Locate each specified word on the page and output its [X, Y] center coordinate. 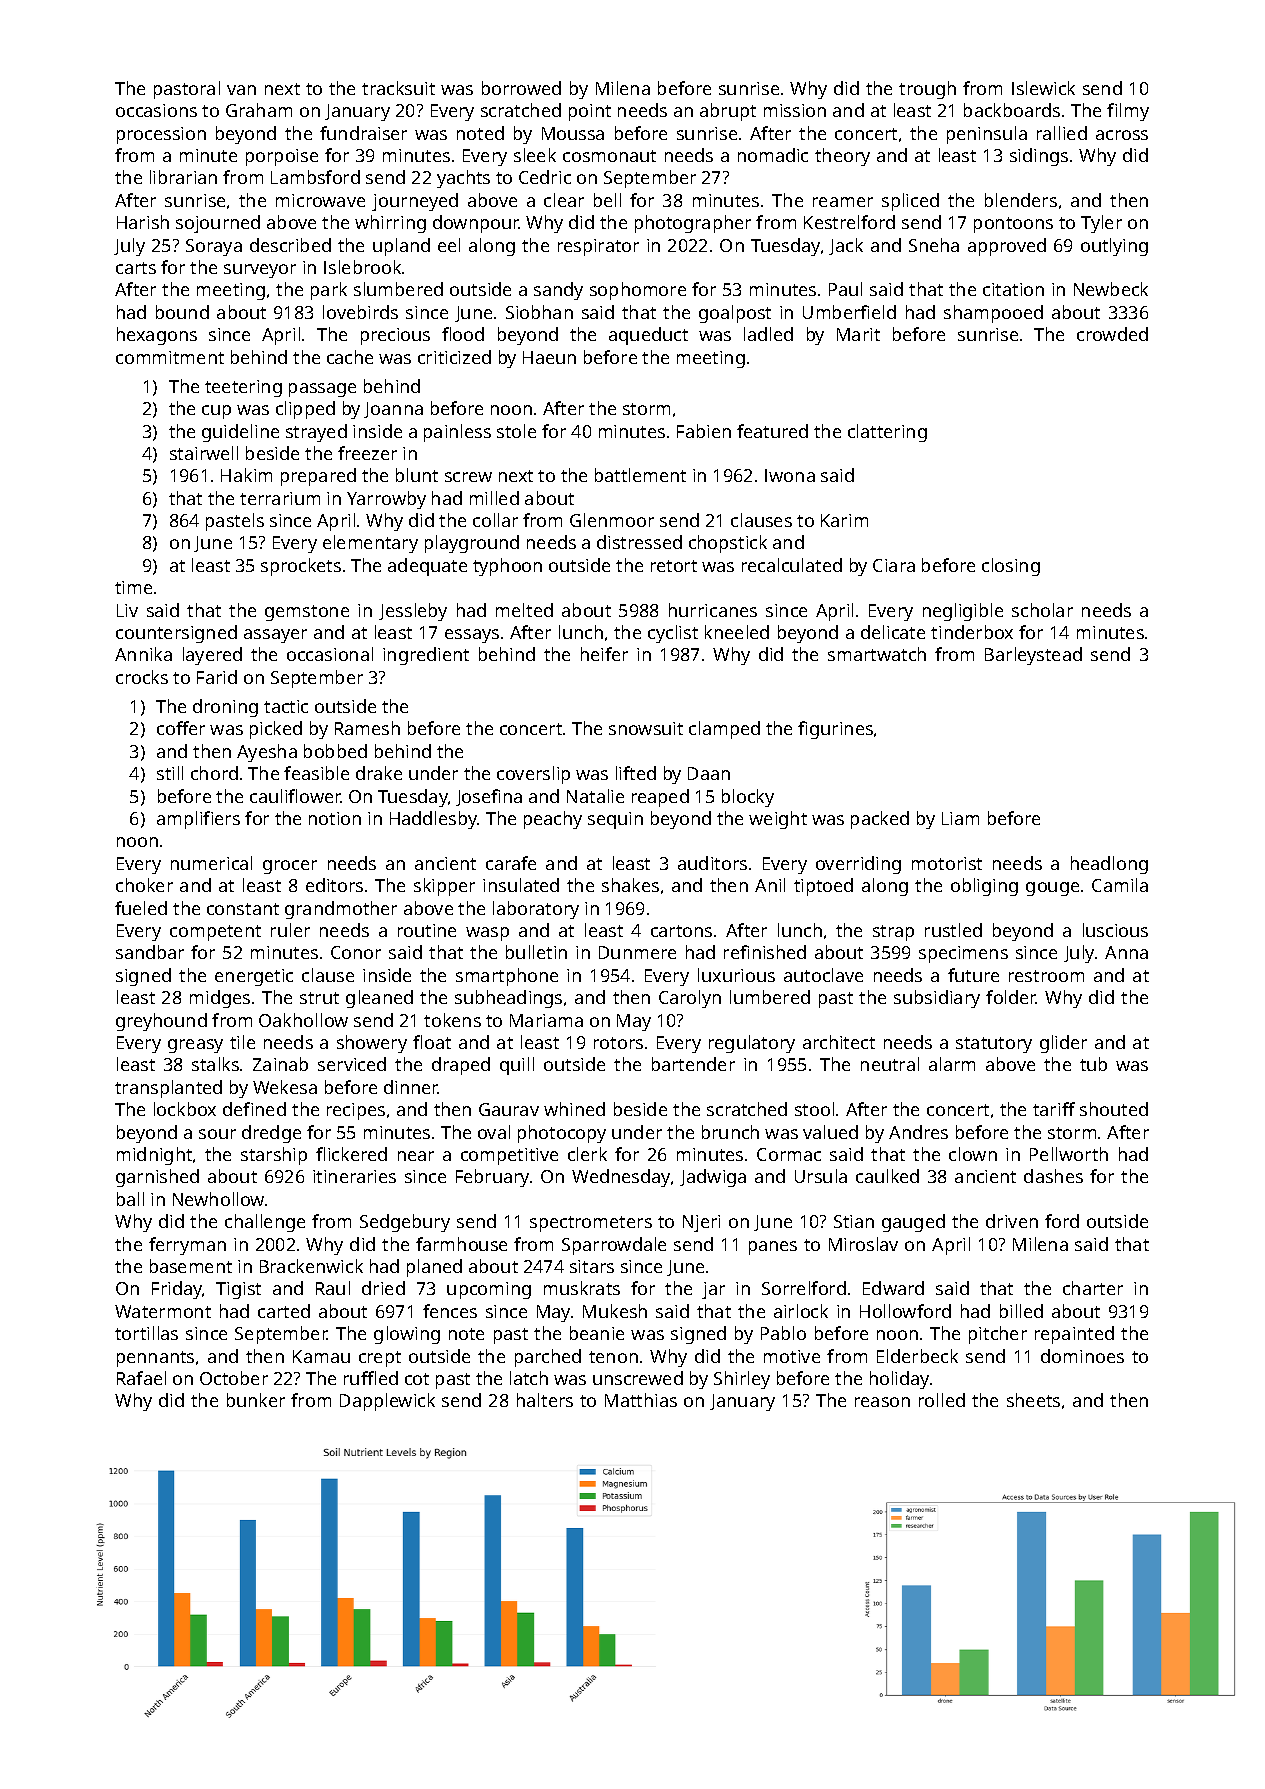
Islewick [1043, 88]
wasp [487, 934]
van [241, 90]
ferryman [187, 1246]
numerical [211, 863]
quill [517, 1066]
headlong [1109, 865]
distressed [639, 542]
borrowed [521, 88]
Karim [844, 520]
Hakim [246, 475]
